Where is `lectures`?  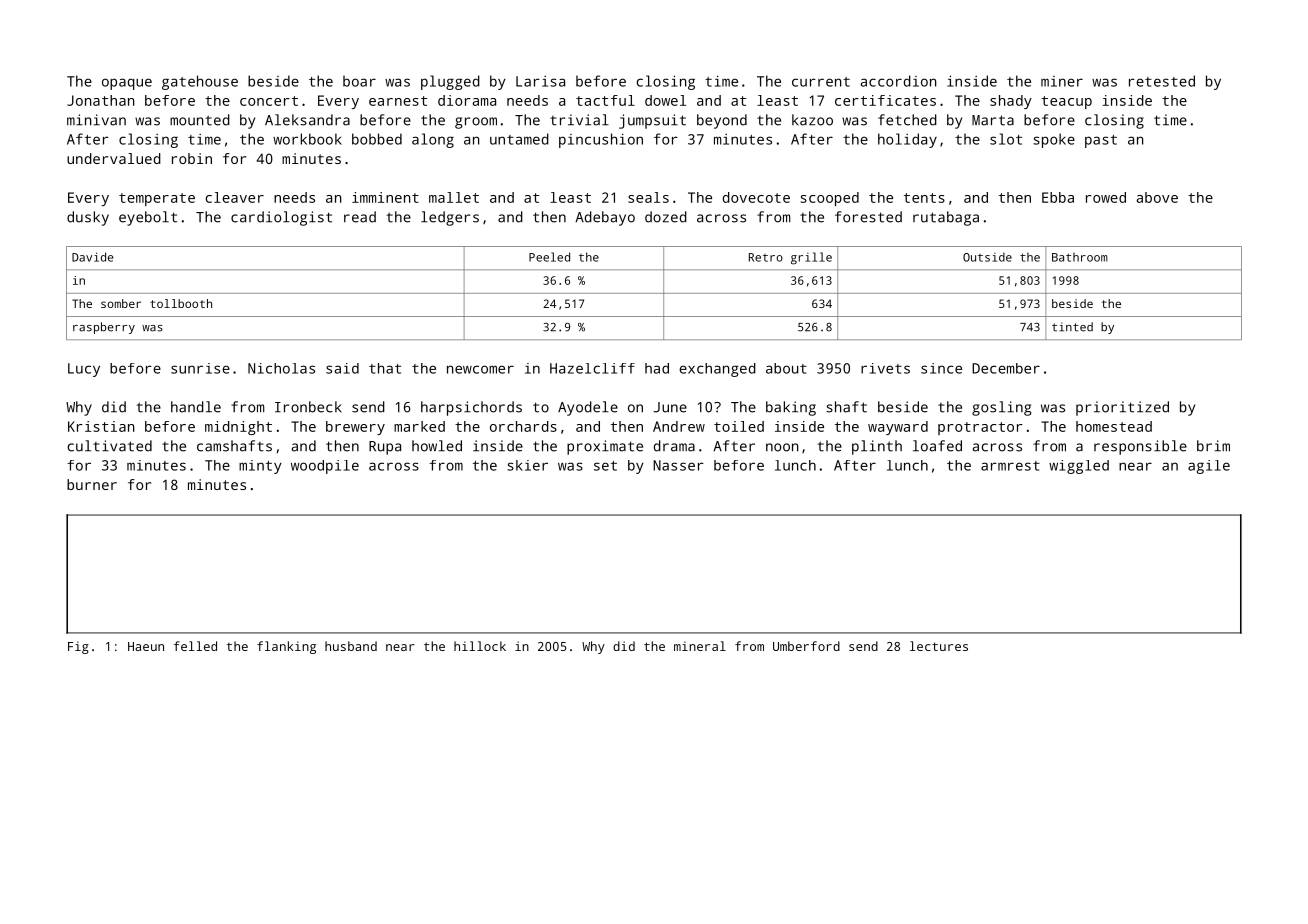
lectures is located at coordinates (939, 646).
